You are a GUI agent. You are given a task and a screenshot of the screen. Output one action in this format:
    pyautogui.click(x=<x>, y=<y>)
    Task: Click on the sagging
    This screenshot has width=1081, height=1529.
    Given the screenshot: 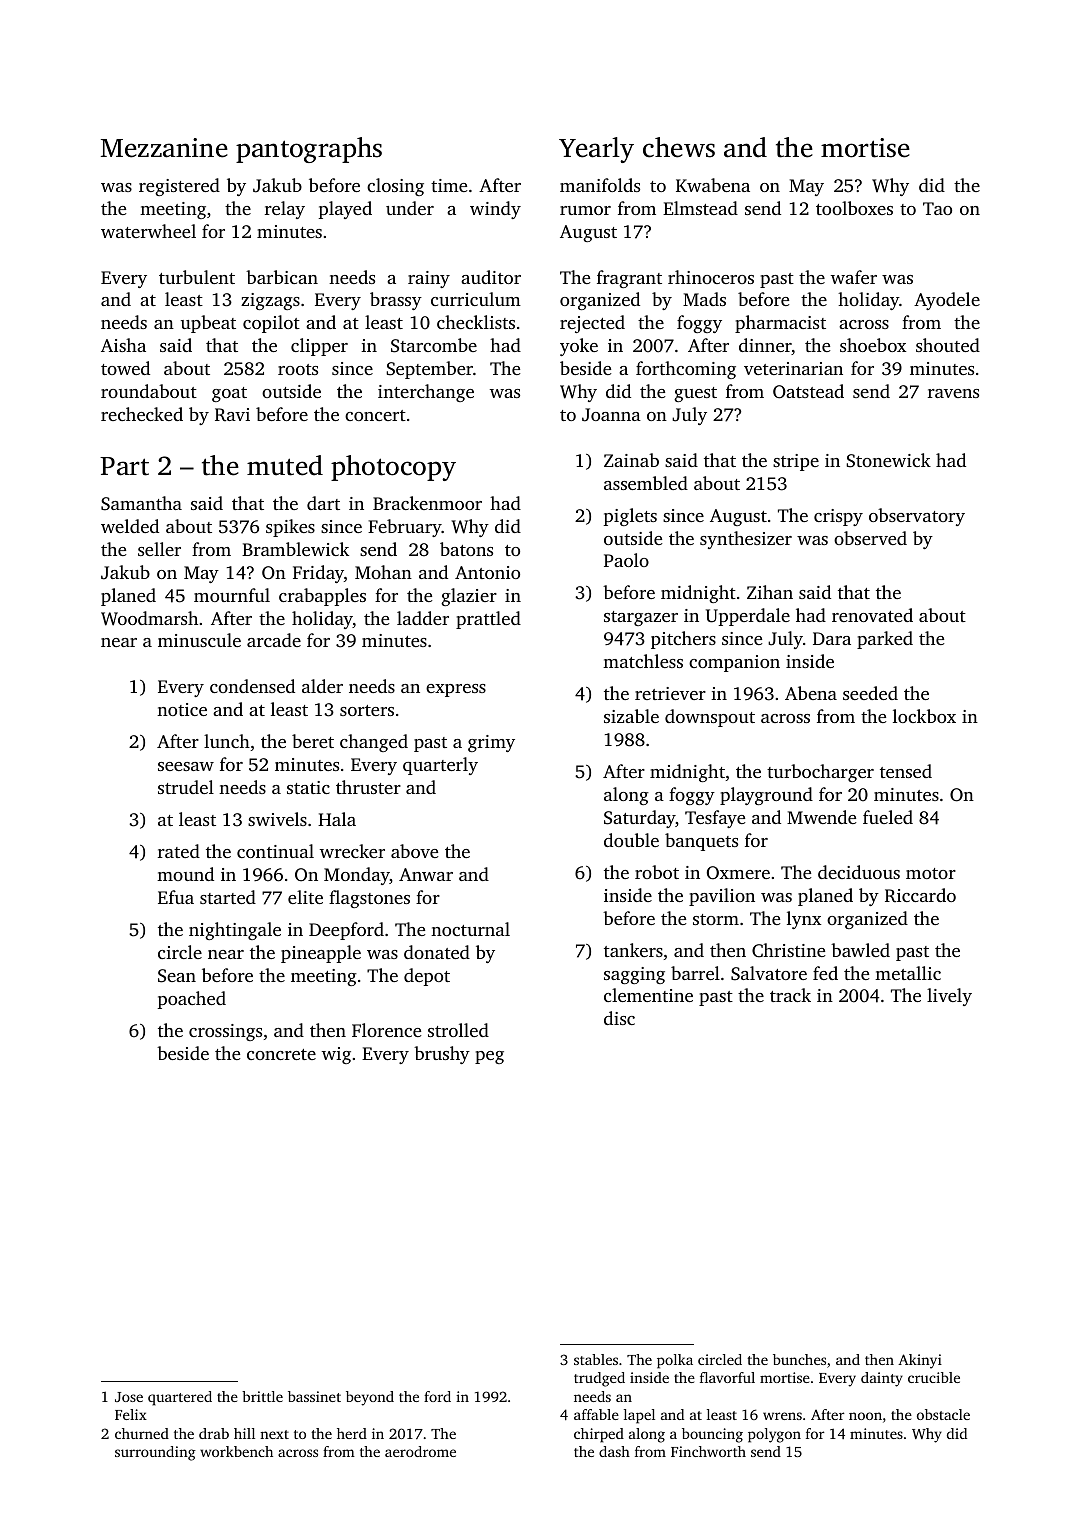 What is the action you would take?
    pyautogui.click(x=634, y=975)
